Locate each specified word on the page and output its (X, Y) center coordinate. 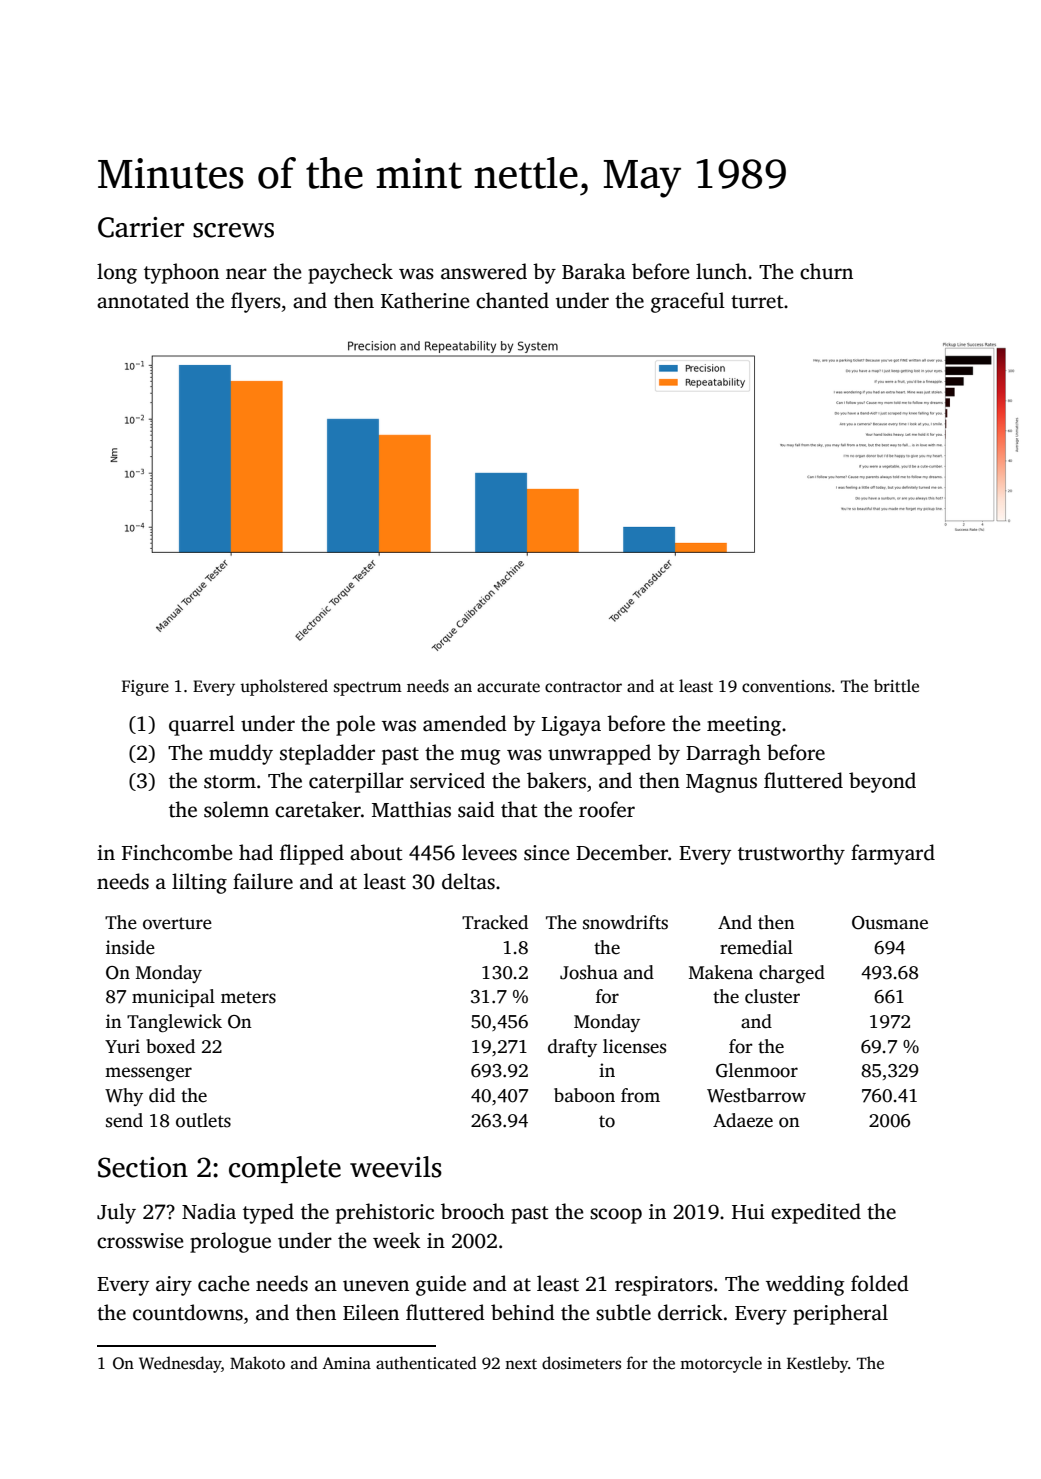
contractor (583, 687)
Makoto (257, 1362)
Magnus (721, 783)
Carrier (141, 227)
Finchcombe (177, 852)
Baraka (594, 271)
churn (826, 271)
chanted (512, 300)
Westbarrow (756, 1095)
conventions (786, 686)
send (124, 1120)
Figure (145, 688)
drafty (572, 1048)
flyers (256, 302)
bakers (556, 780)
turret (757, 302)
